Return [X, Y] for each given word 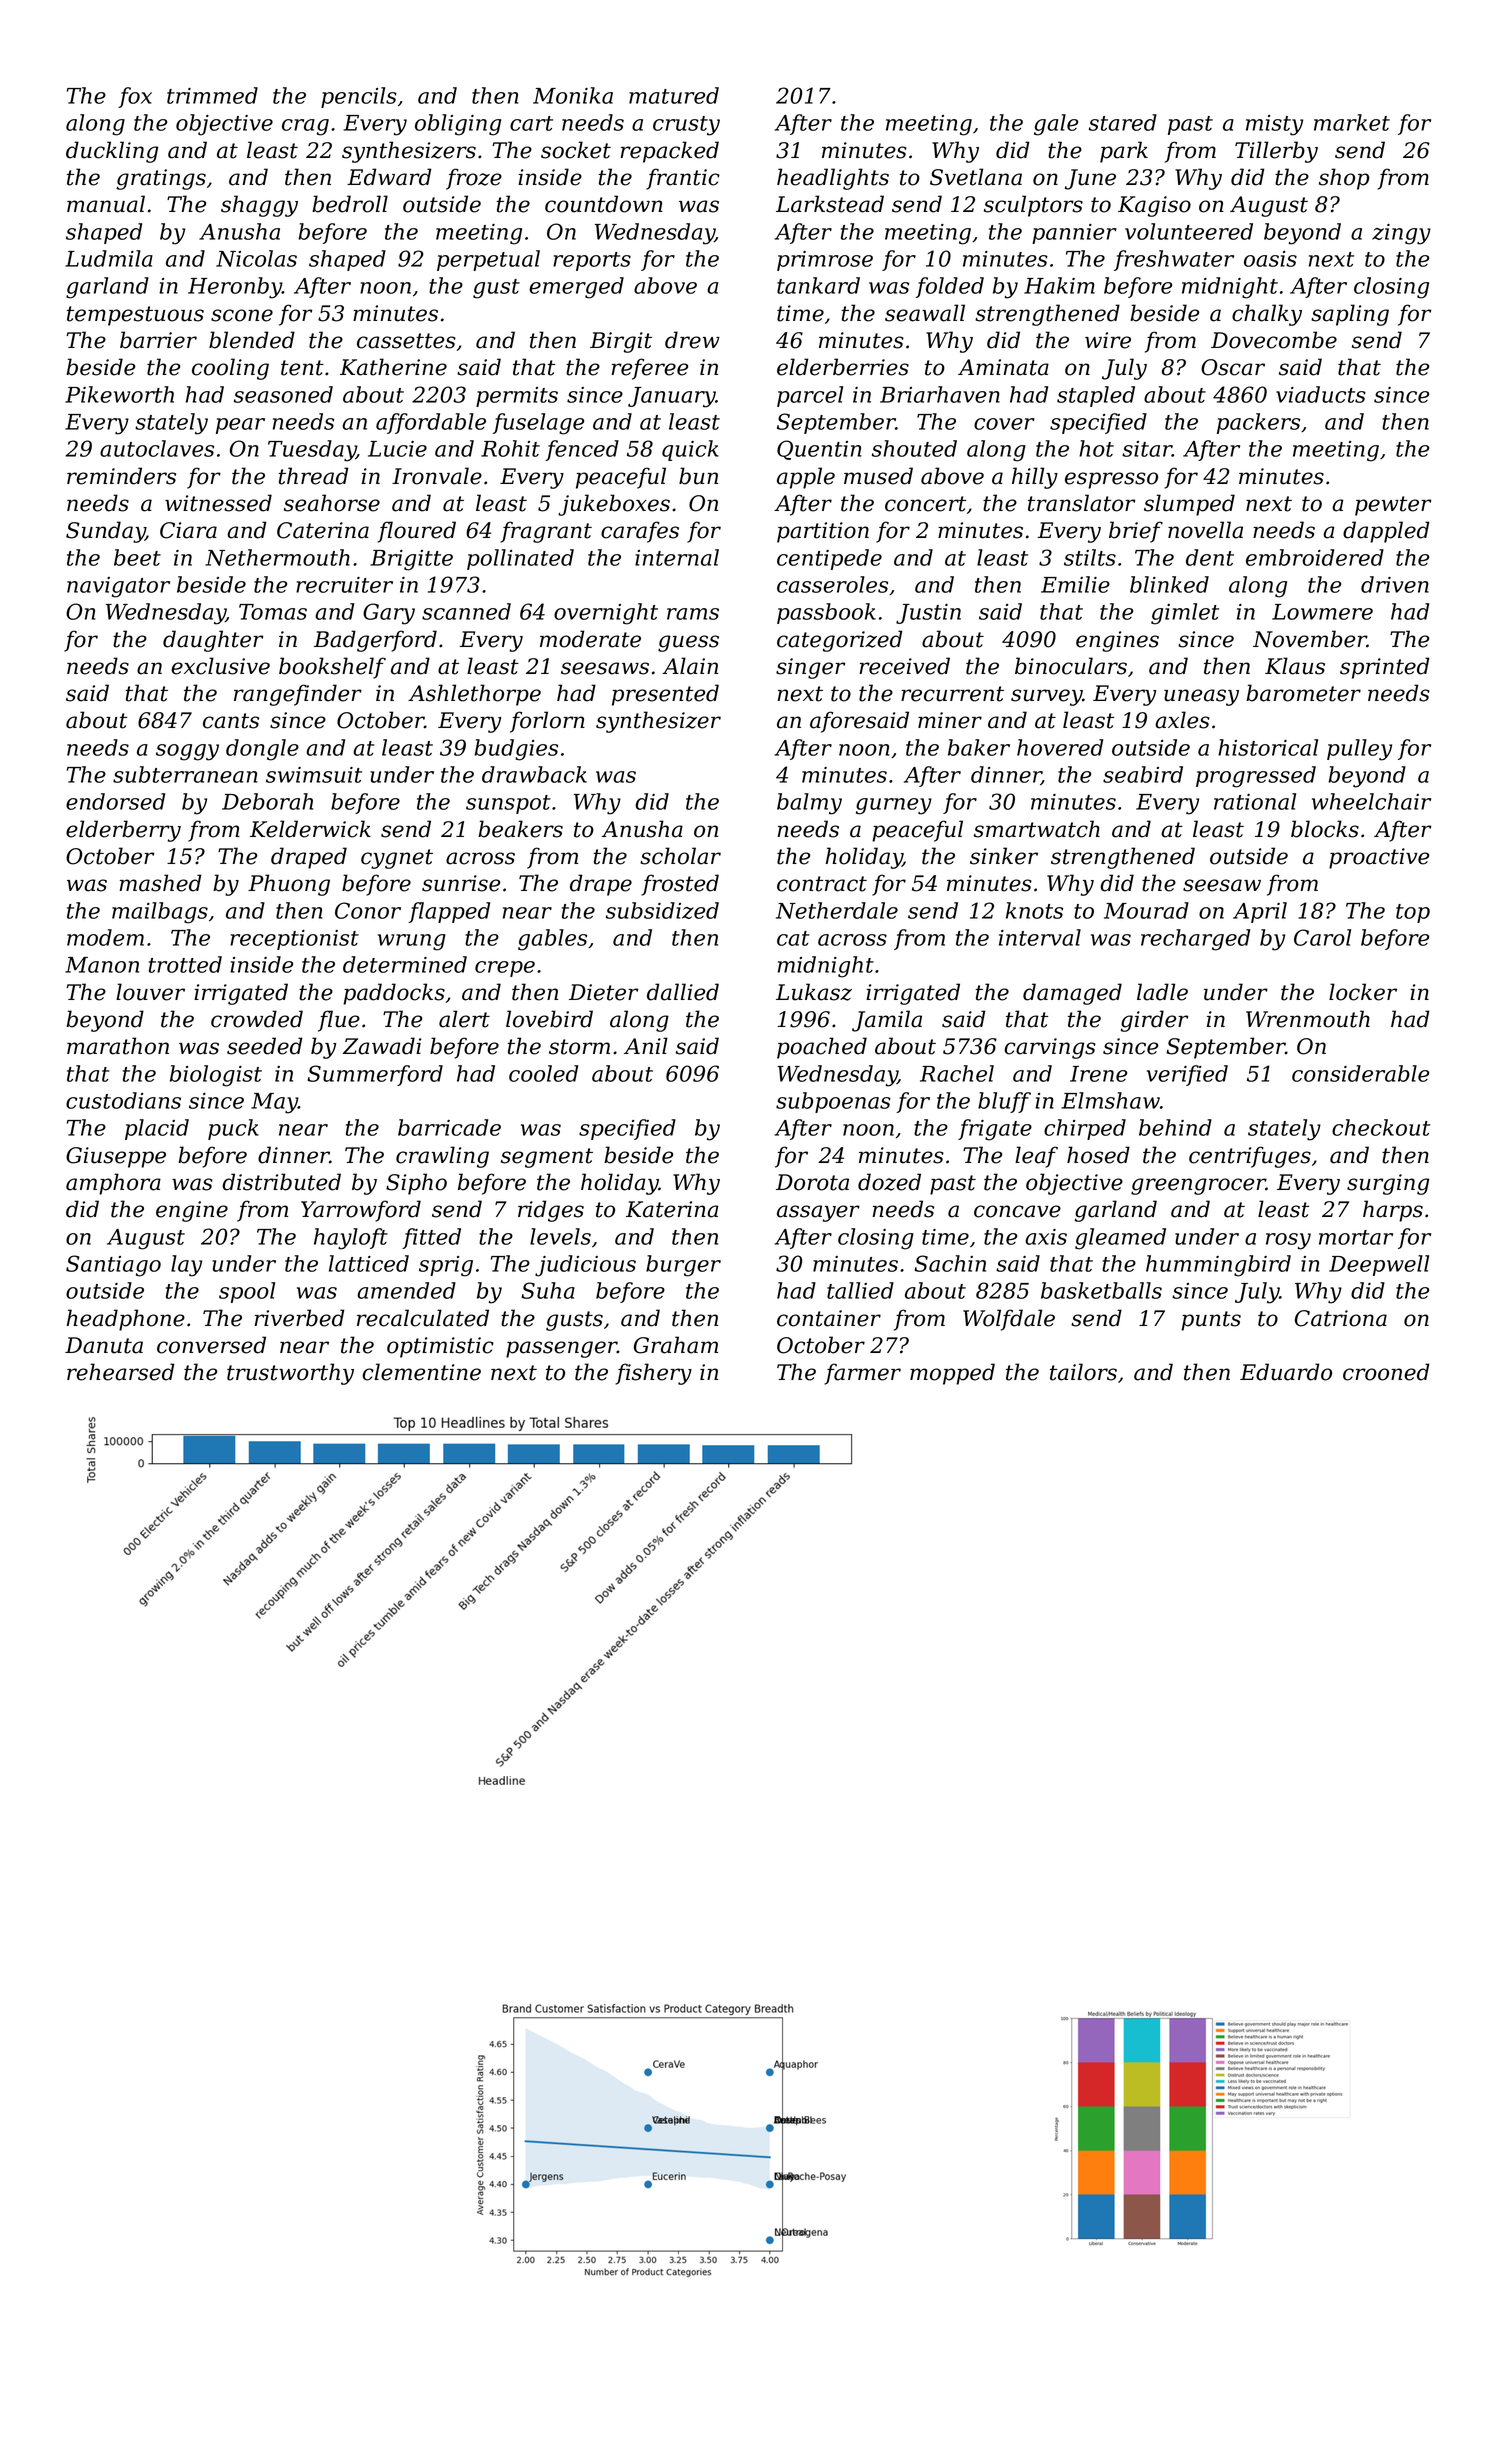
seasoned [283, 394]
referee [649, 369]
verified [1187, 1075]
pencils [359, 97]
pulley [1359, 750]
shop [1344, 179]
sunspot [508, 804]
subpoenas [833, 1102]
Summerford [375, 1075]
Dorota [812, 1182]
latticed [369, 1263]
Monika [573, 95]
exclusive [220, 666]
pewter [1393, 506]
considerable [1360, 1073]
